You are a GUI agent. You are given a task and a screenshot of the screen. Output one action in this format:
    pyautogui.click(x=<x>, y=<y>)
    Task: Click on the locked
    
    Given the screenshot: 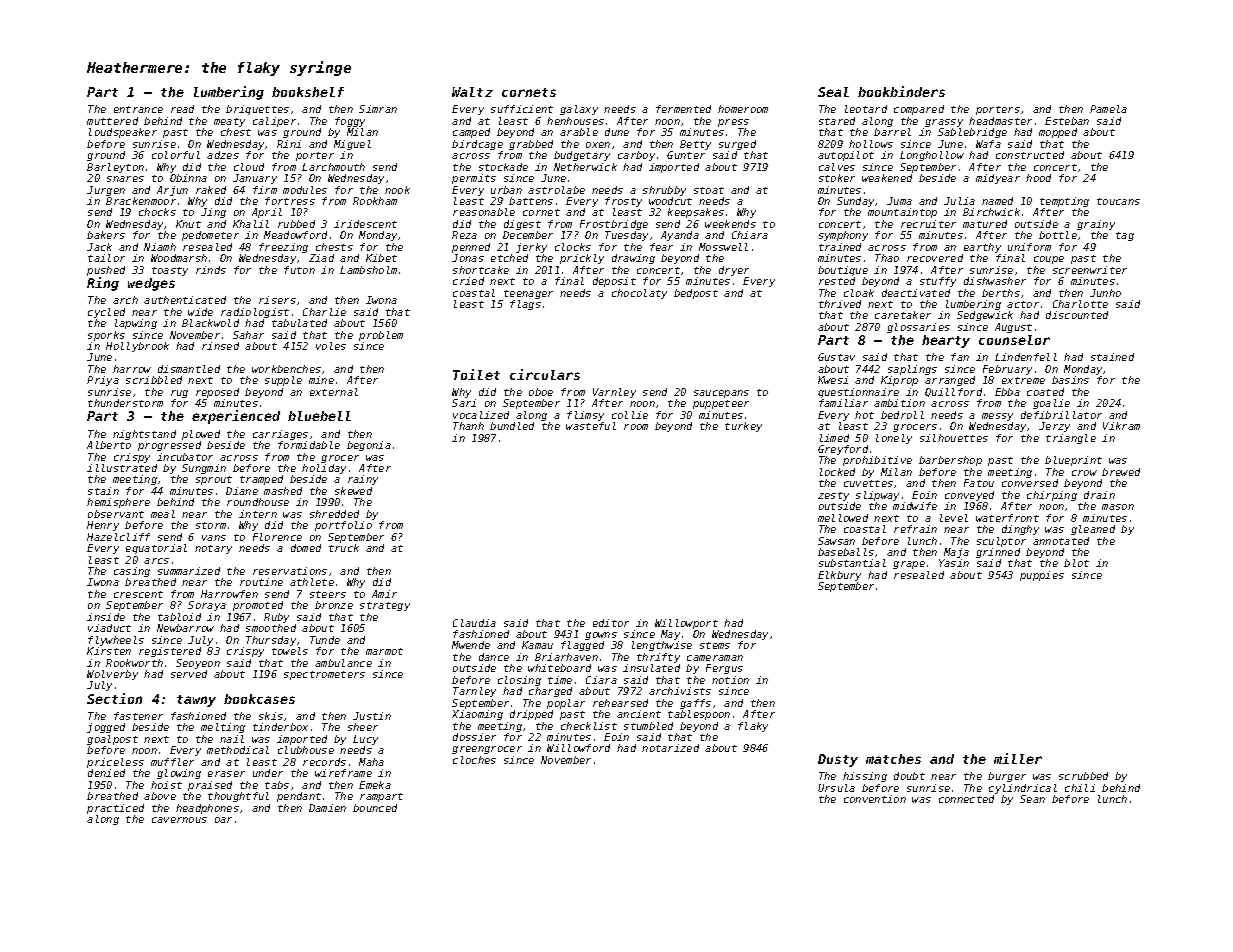 What is the action you would take?
    pyautogui.click(x=837, y=472)
